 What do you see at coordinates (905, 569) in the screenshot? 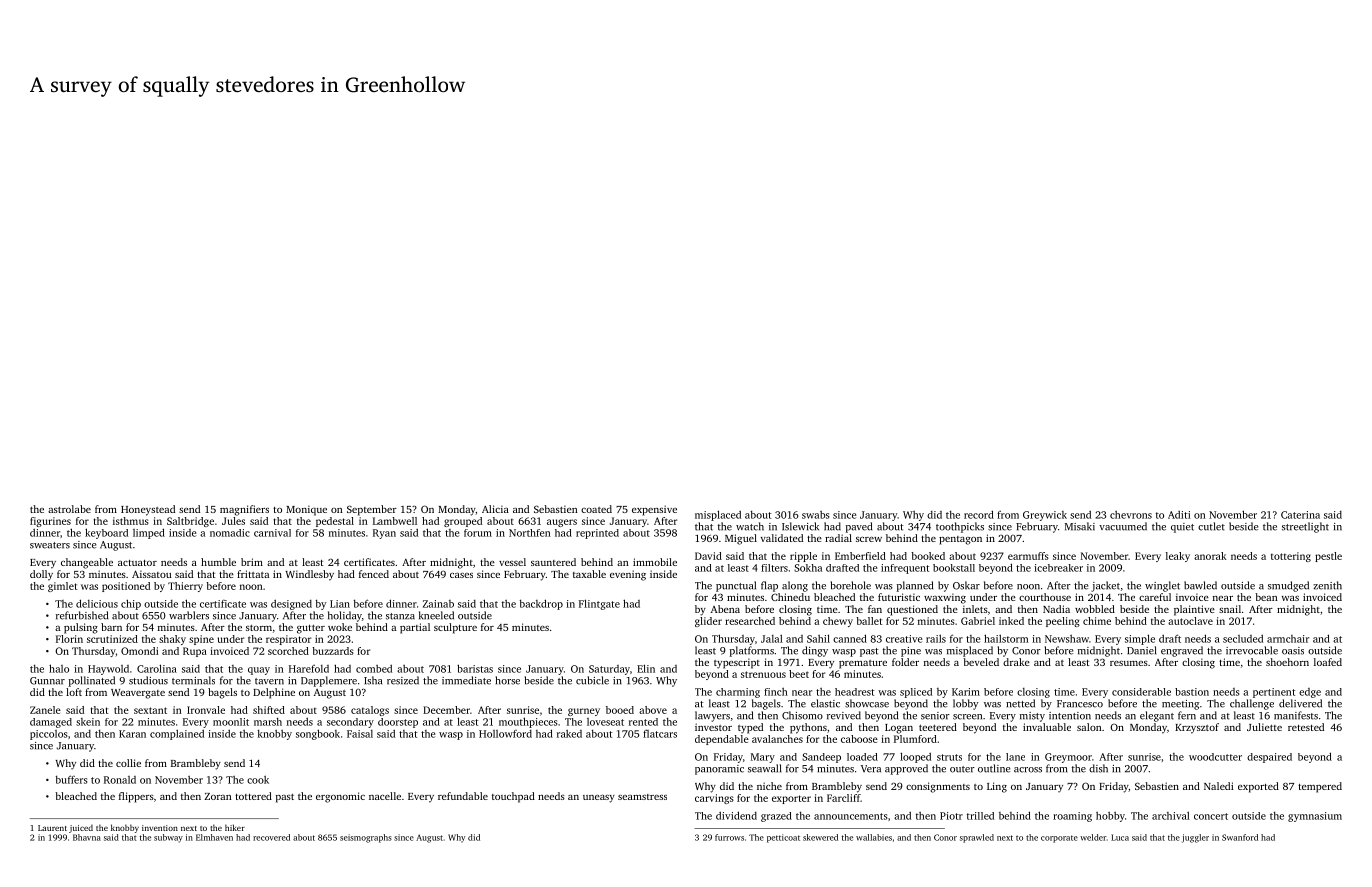
I see `infrequent` at bounding box center [905, 569].
